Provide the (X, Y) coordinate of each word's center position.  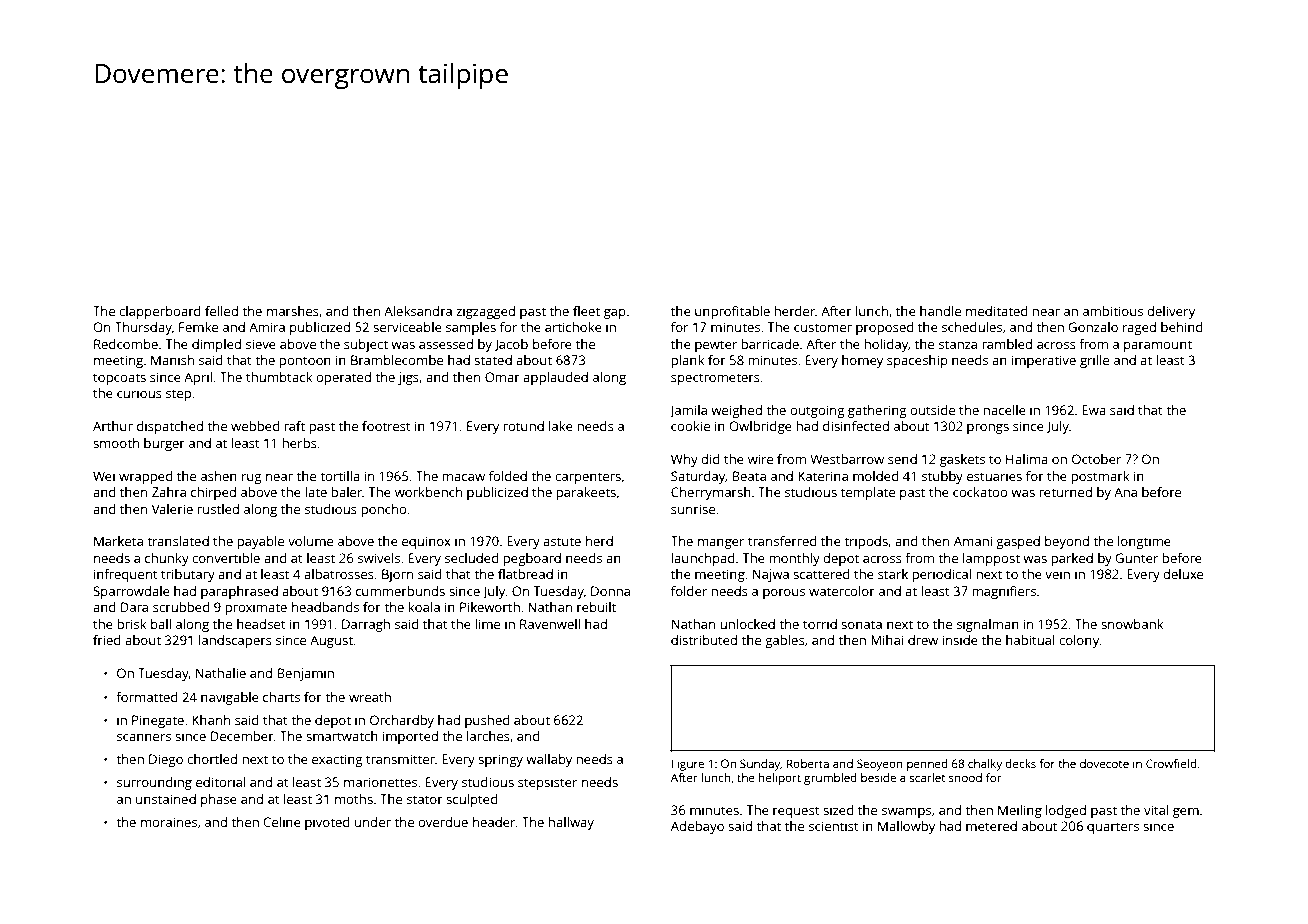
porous (784, 594)
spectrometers (715, 379)
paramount (1158, 346)
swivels (379, 558)
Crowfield (1171, 763)
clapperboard (160, 312)
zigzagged (485, 312)
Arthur (113, 426)
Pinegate (158, 721)
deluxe (1183, 574)
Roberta (808, 763)
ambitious (1113, 311)
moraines (169, 822)
